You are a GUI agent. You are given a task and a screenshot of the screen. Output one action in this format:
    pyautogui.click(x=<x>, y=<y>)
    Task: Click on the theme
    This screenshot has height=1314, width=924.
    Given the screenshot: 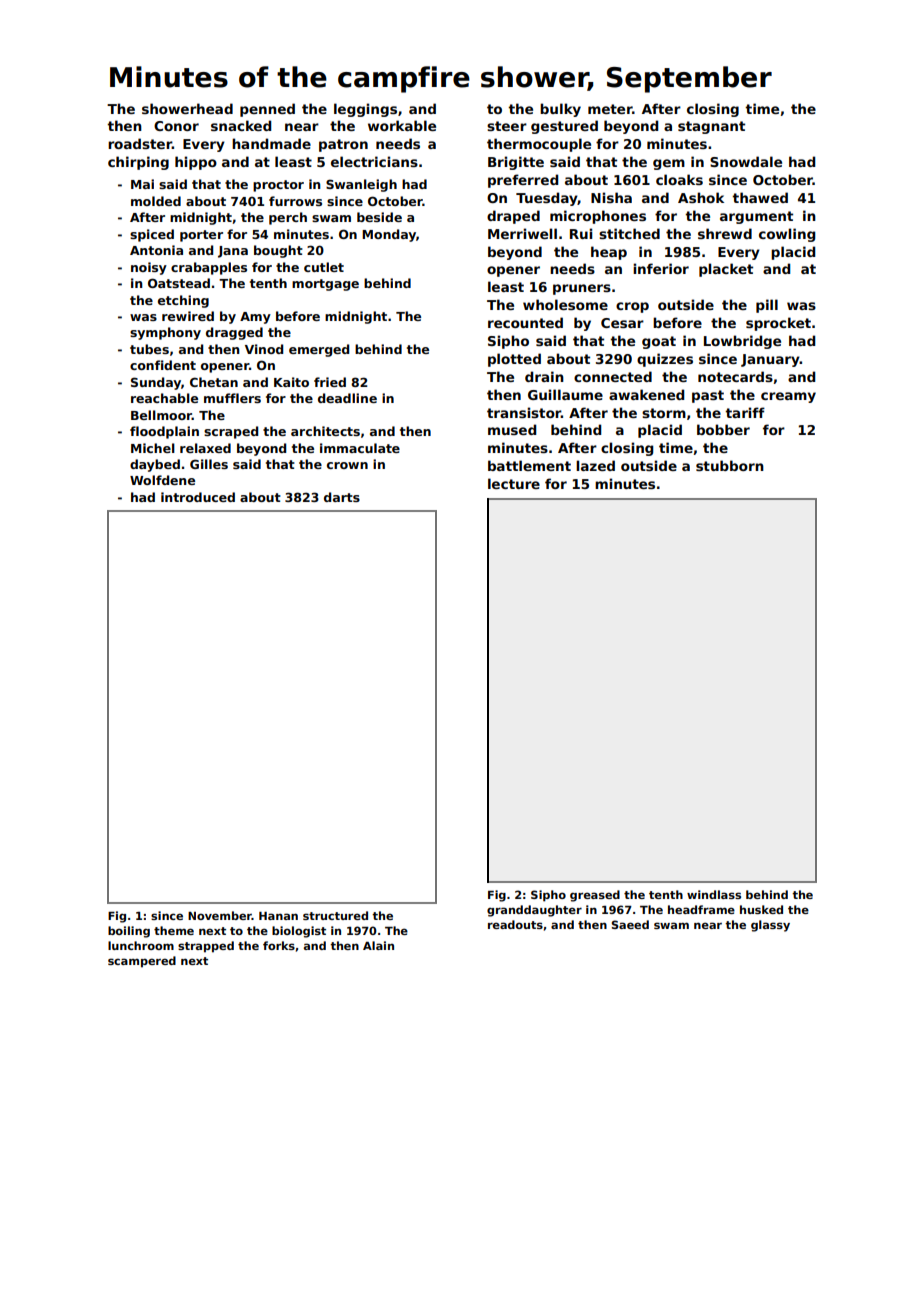 What is the action you would take?
    pyautogui.click(x=174, y=930)
